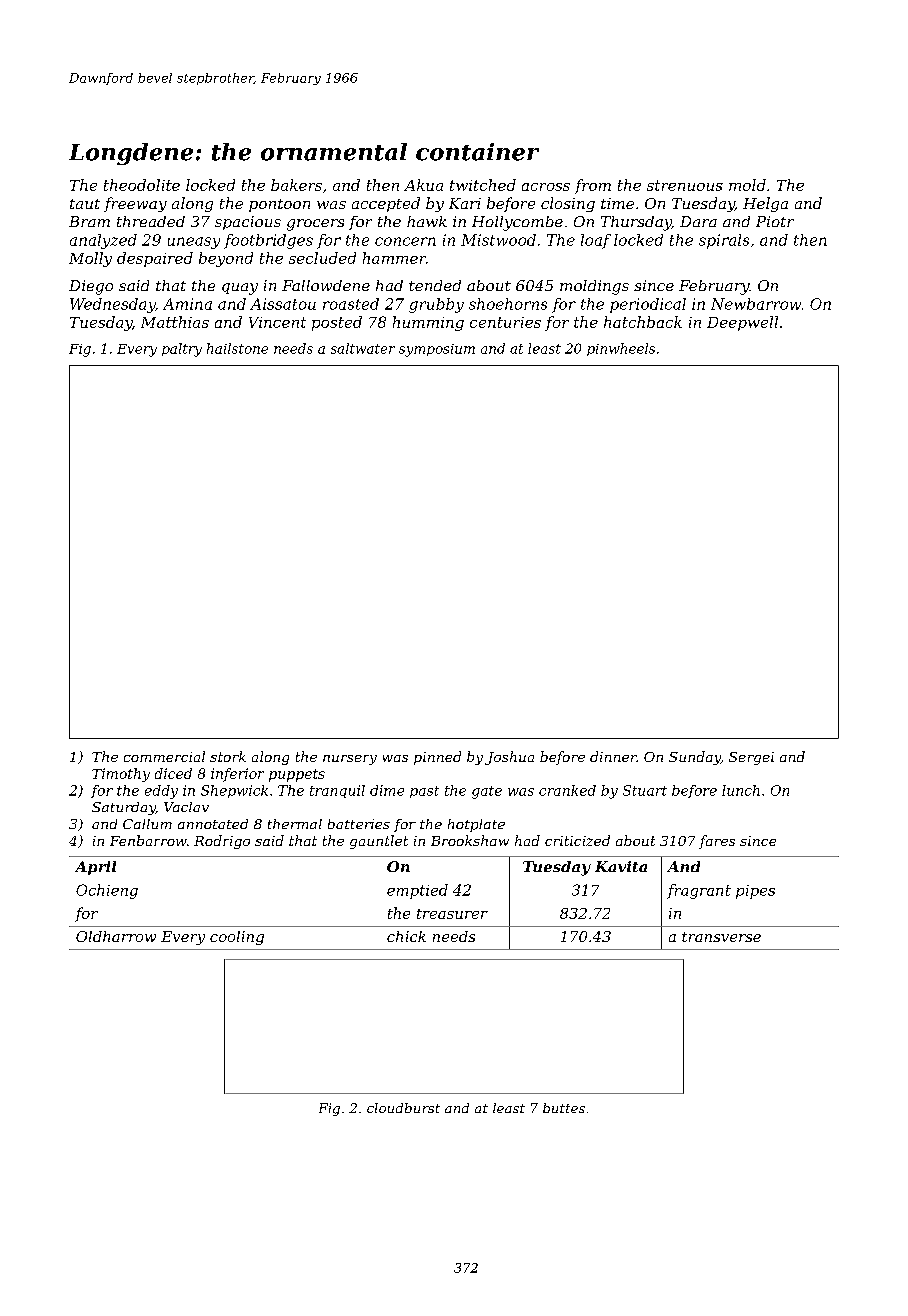  What do you see at coordinates (613, 756) in the screenshot?
I see `dinner` at bounding box center [613, 756].
